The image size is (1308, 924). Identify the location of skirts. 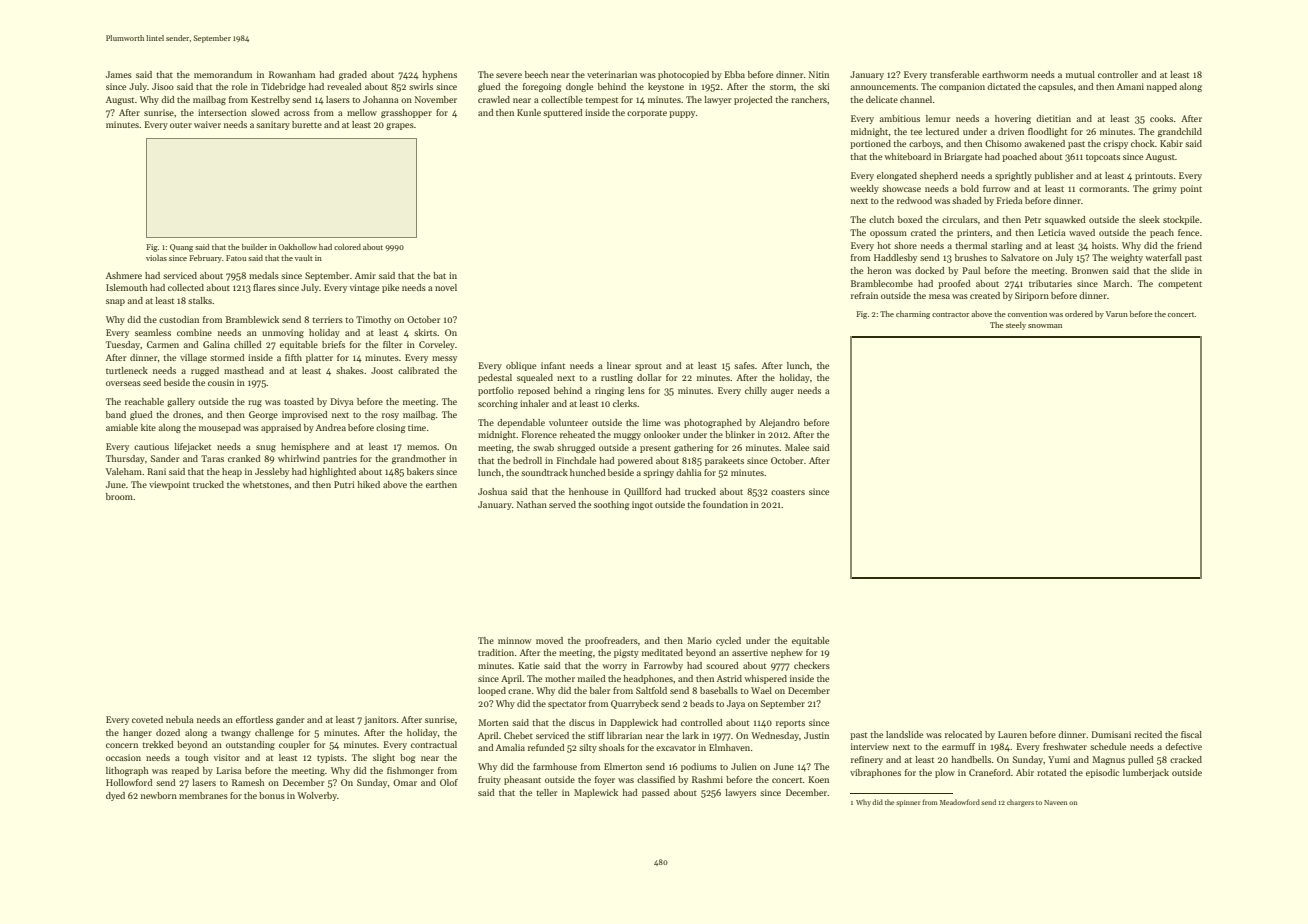
(425, 332).
